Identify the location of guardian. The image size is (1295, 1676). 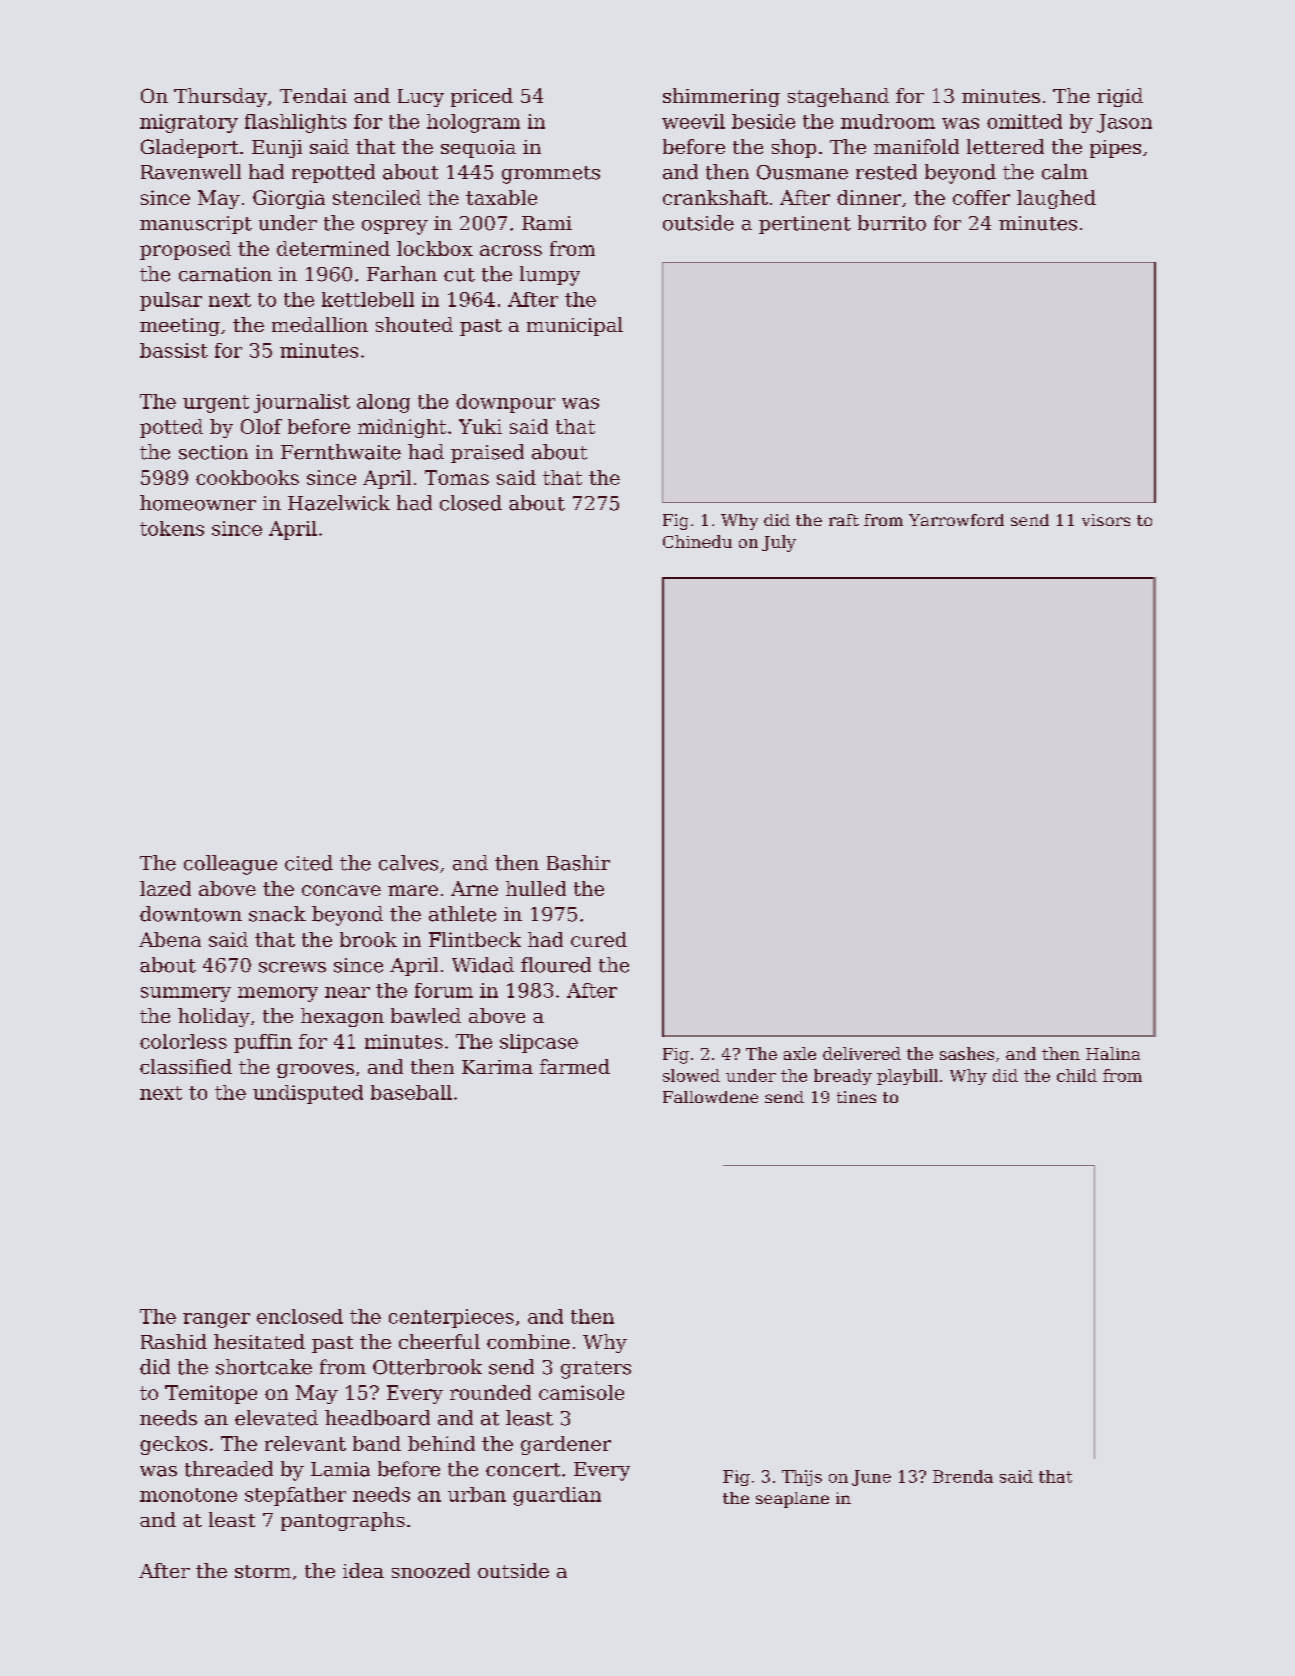
(557, 1496).
